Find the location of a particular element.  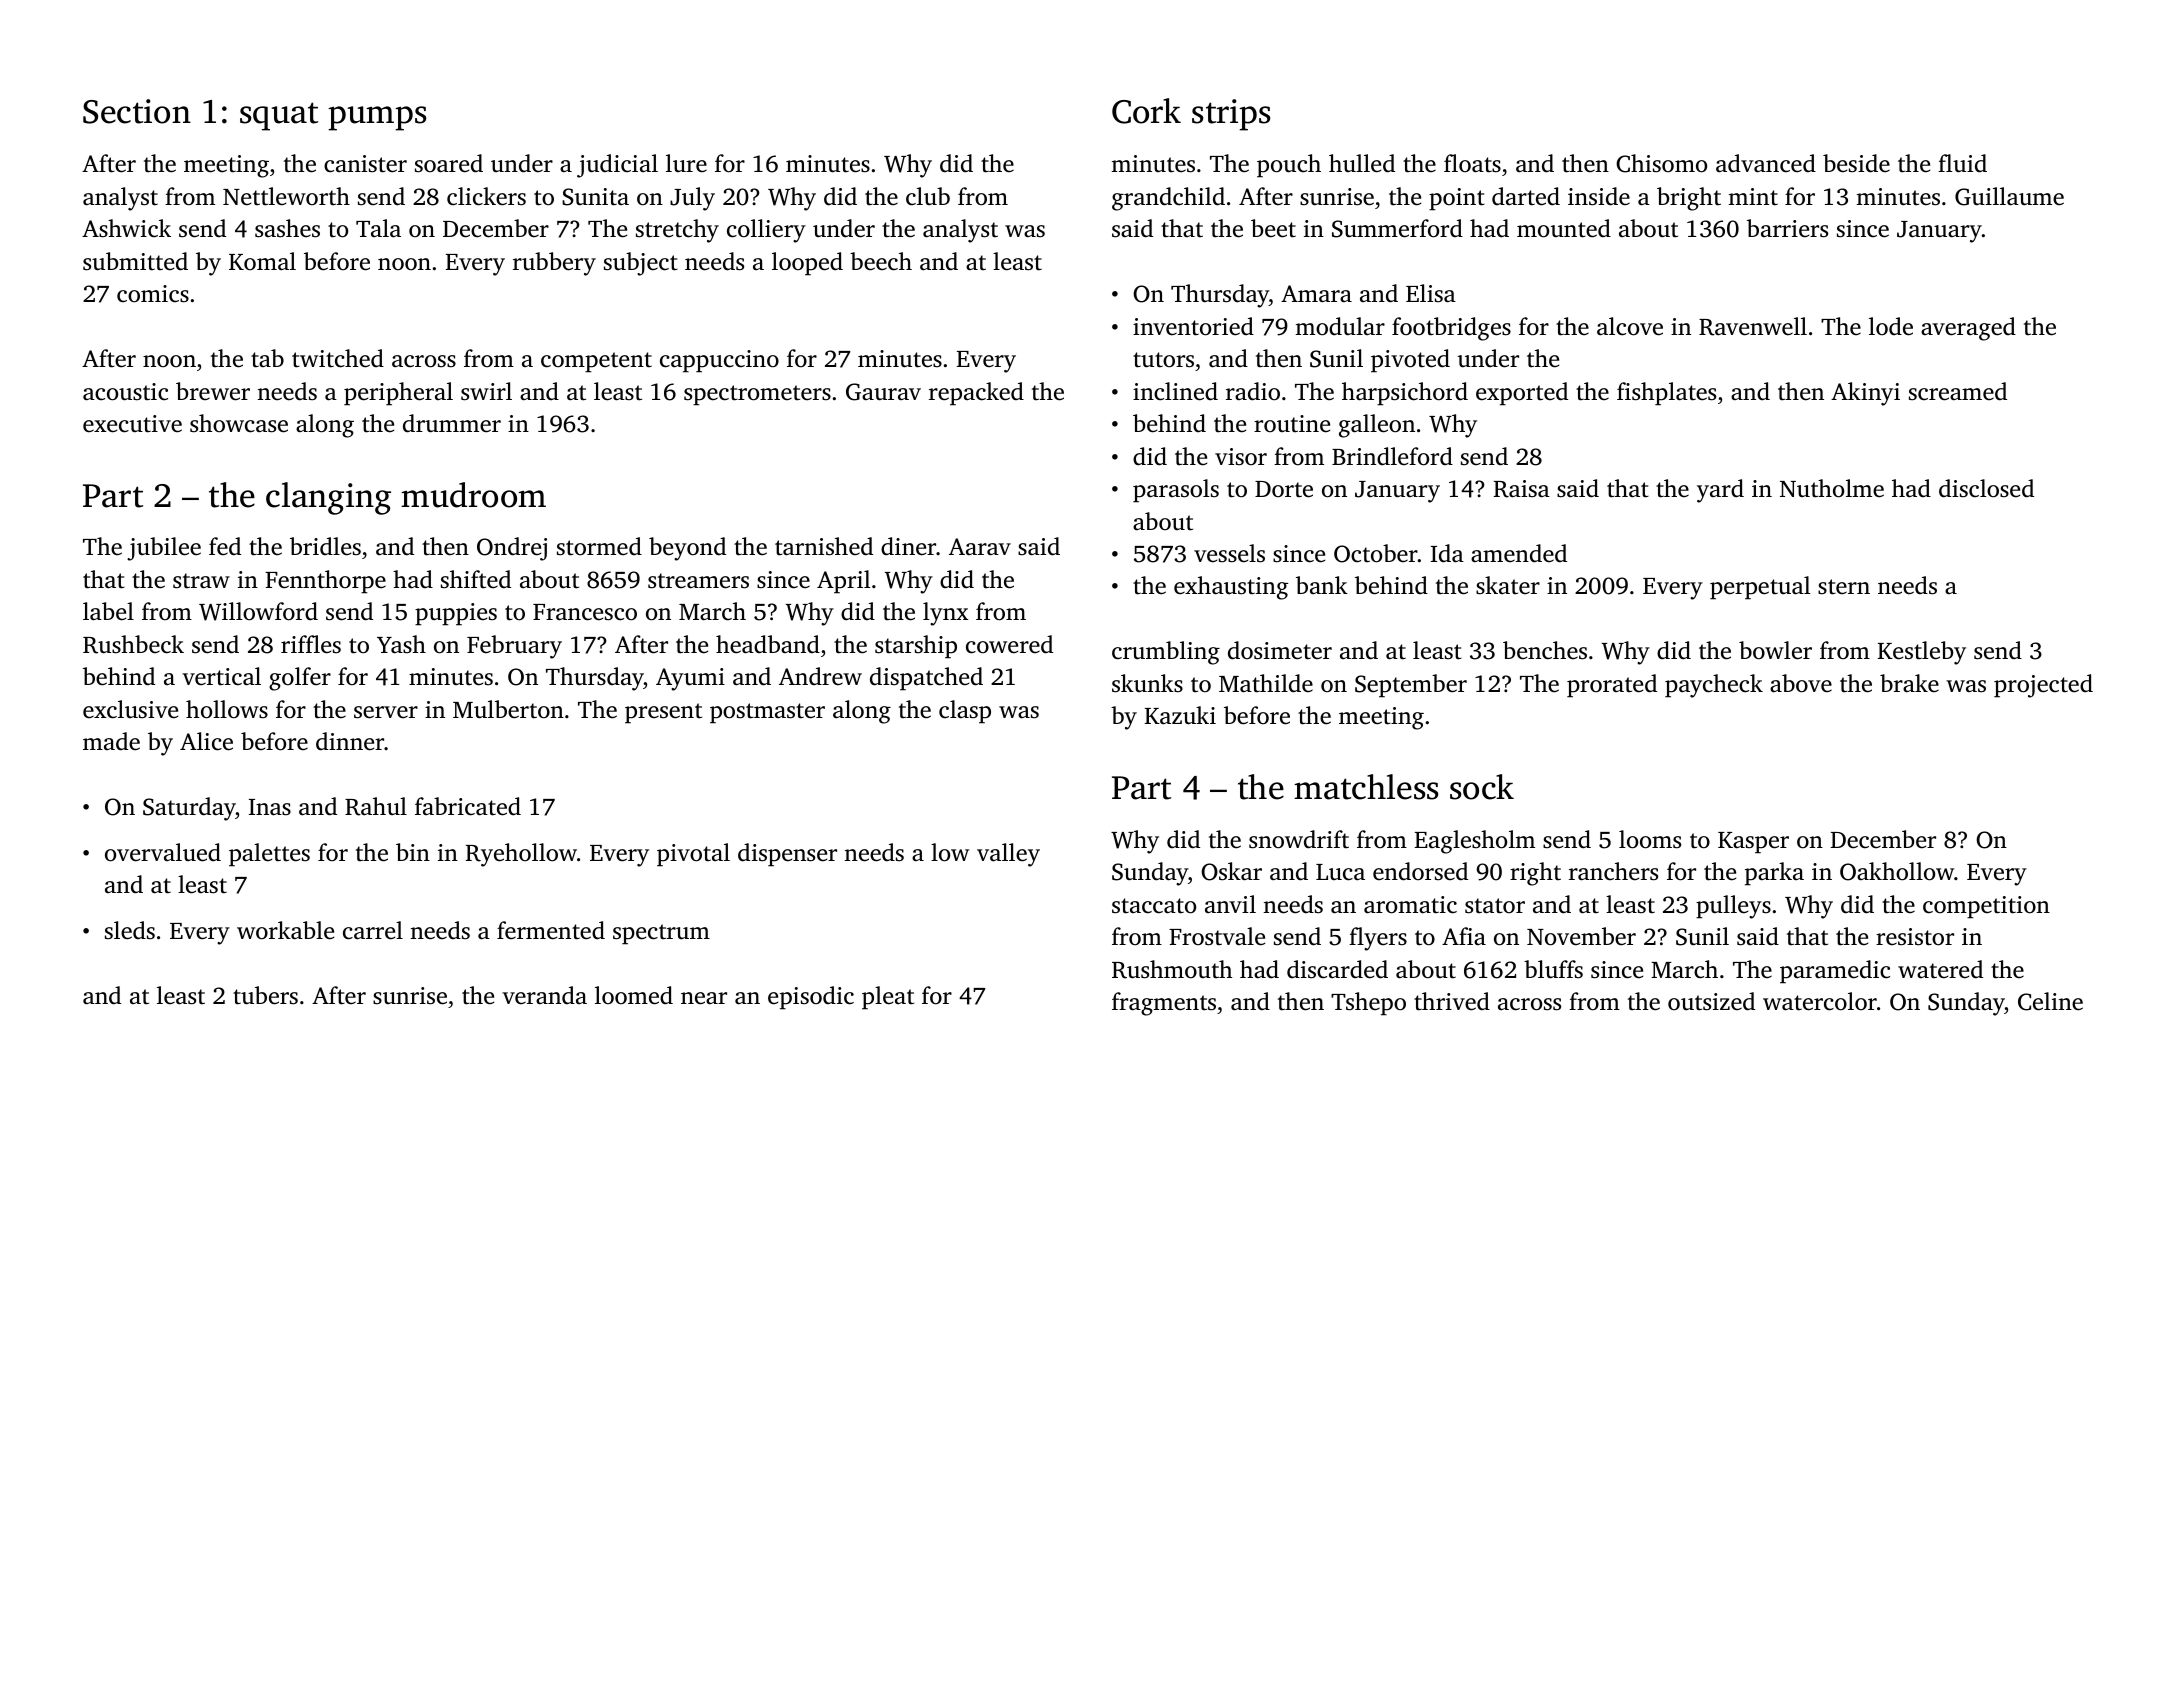

diner is located at coordinates (908, 546).
